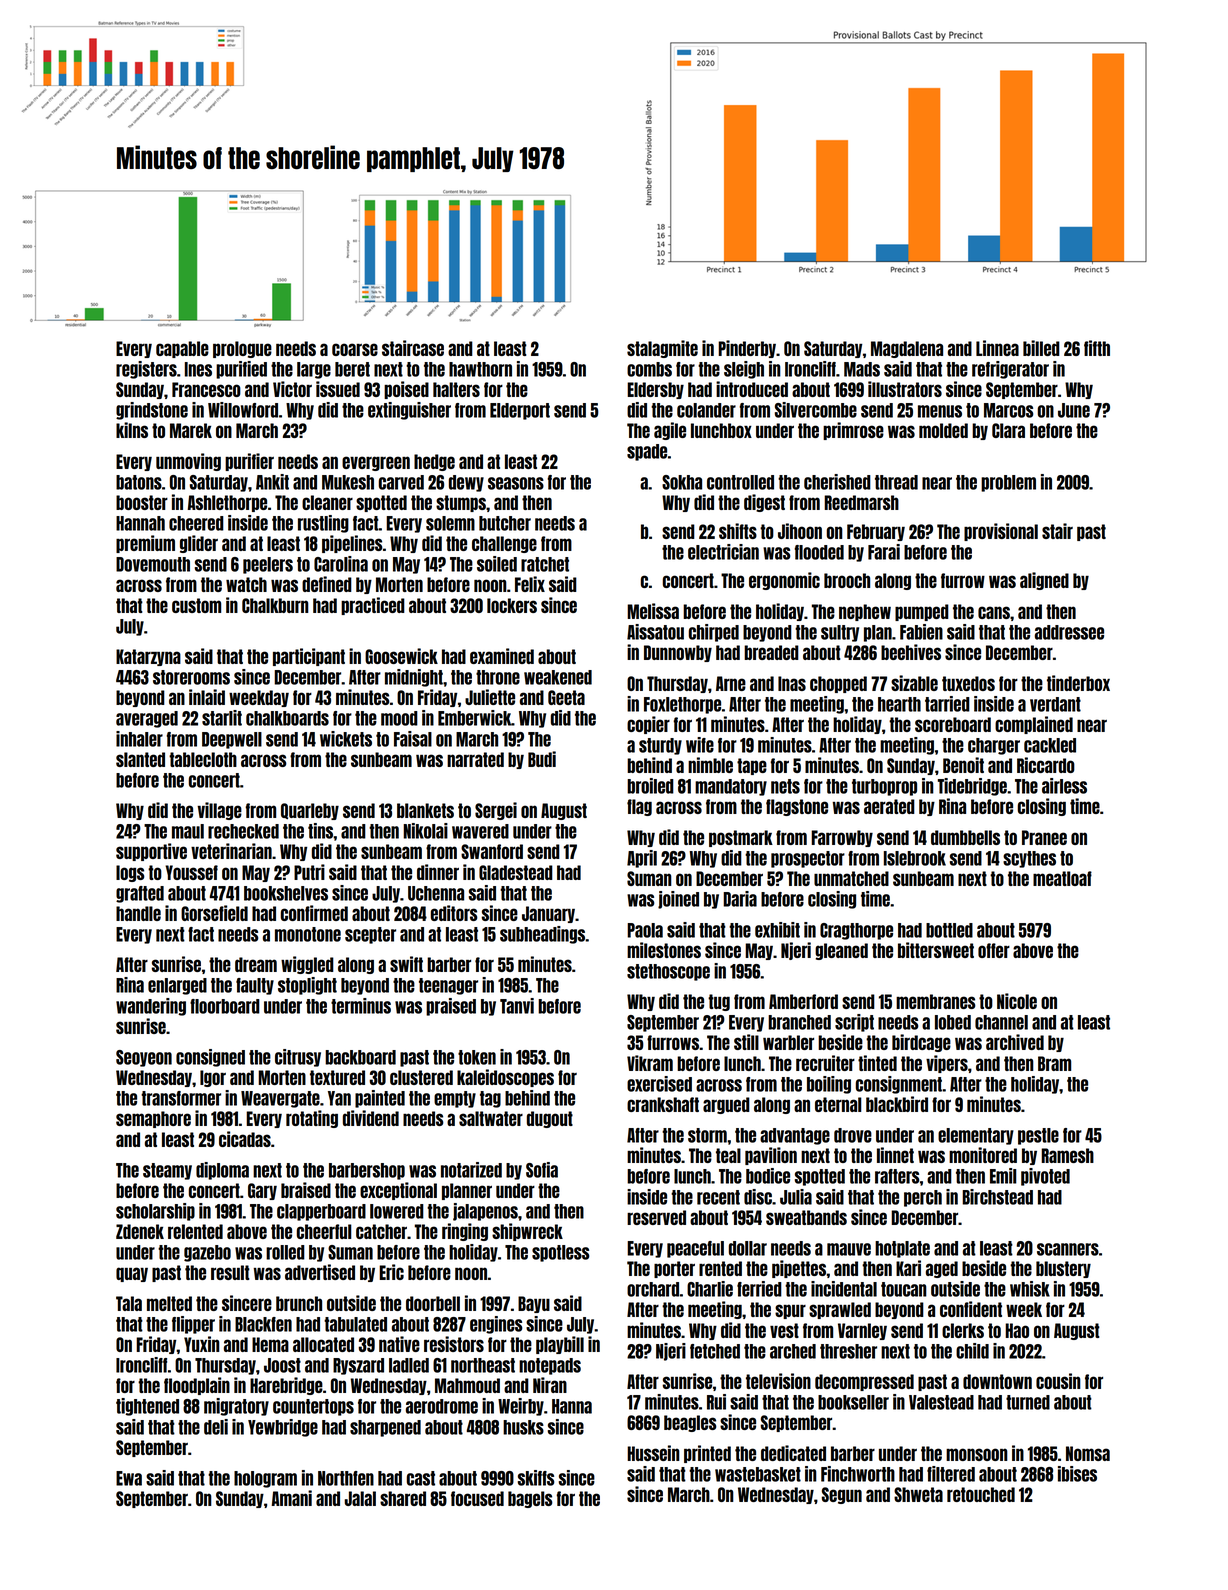  What do you see at coordinates (650, 786) in the page?
I see `broiled` at bounding box center [650, 786].
